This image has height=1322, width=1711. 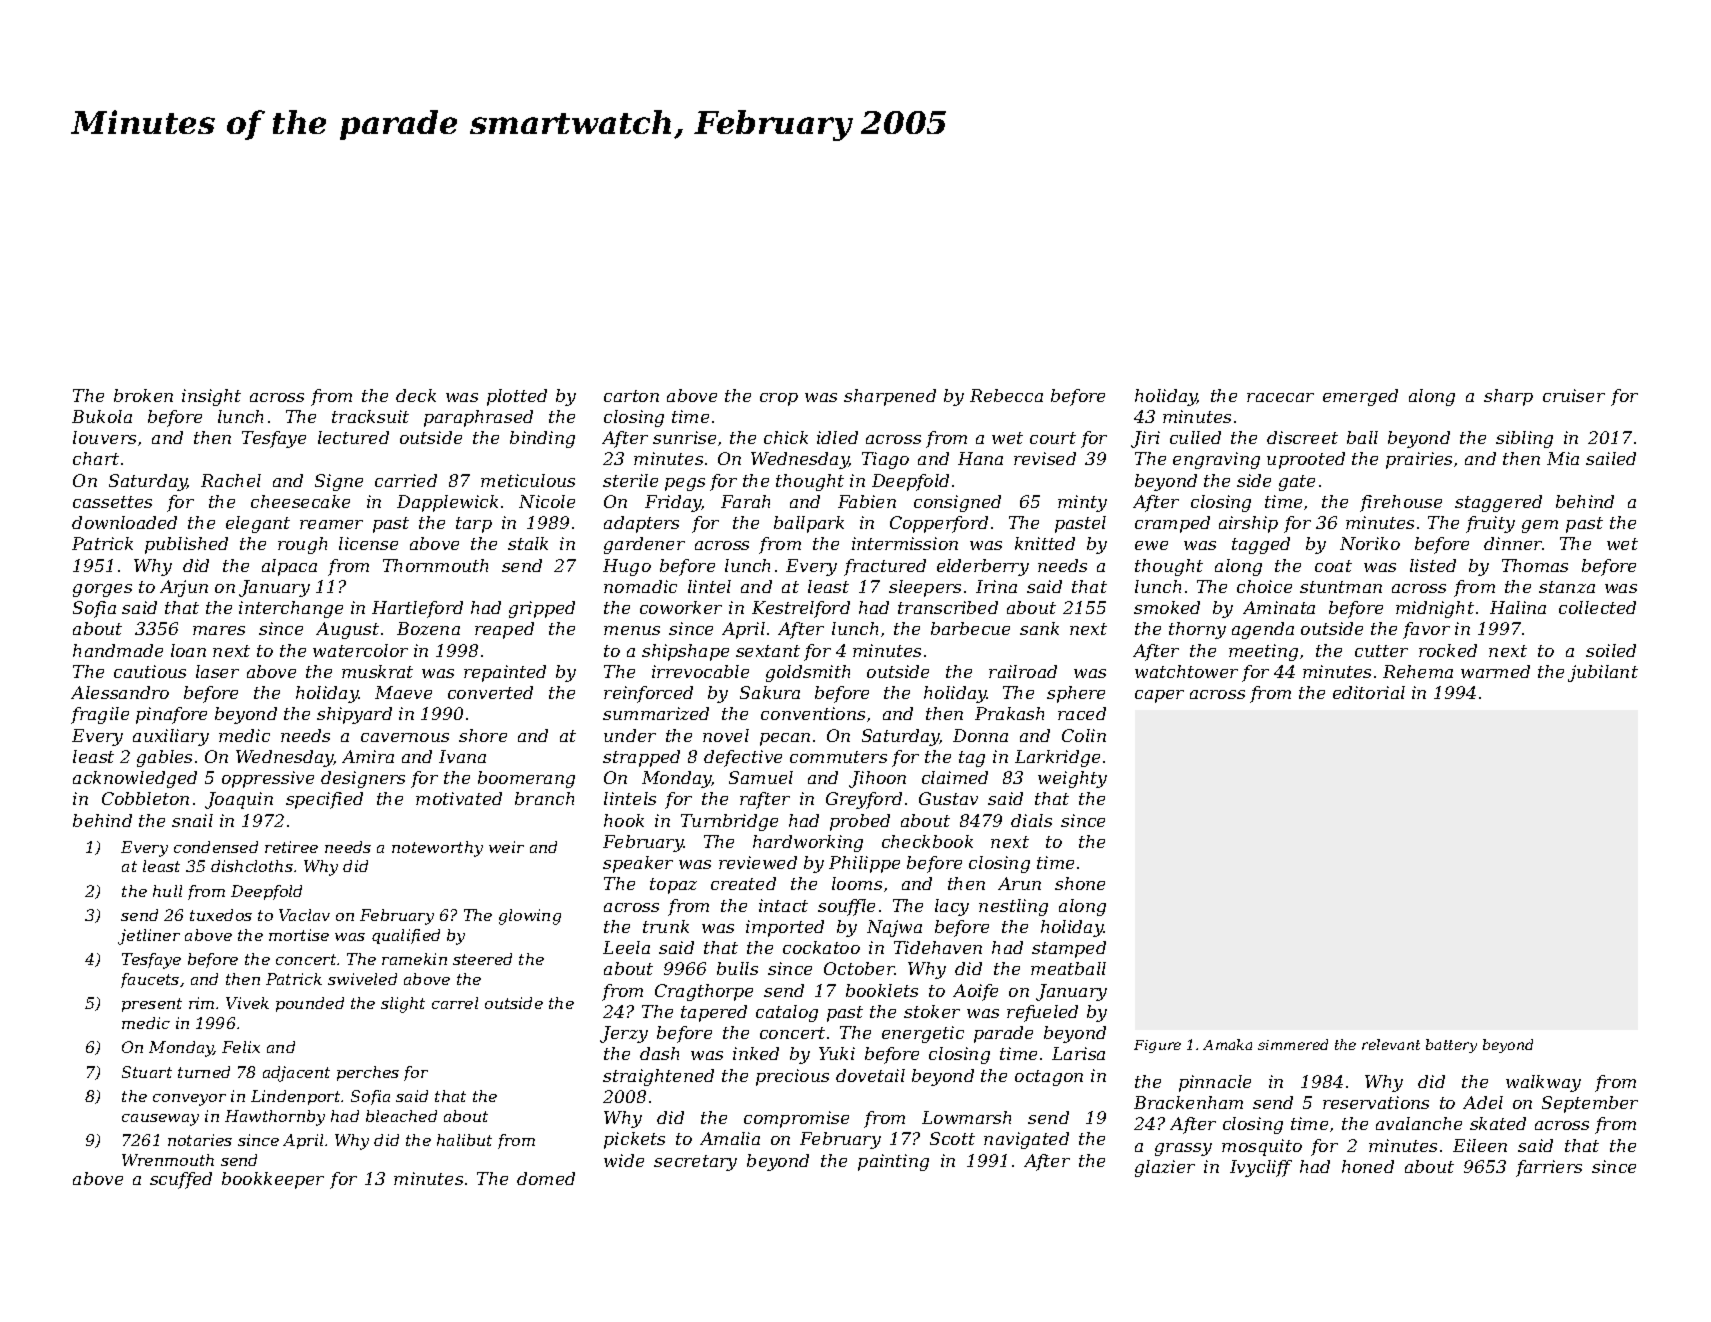 I want to click on conveyor, so click(x=189, y=1100).
